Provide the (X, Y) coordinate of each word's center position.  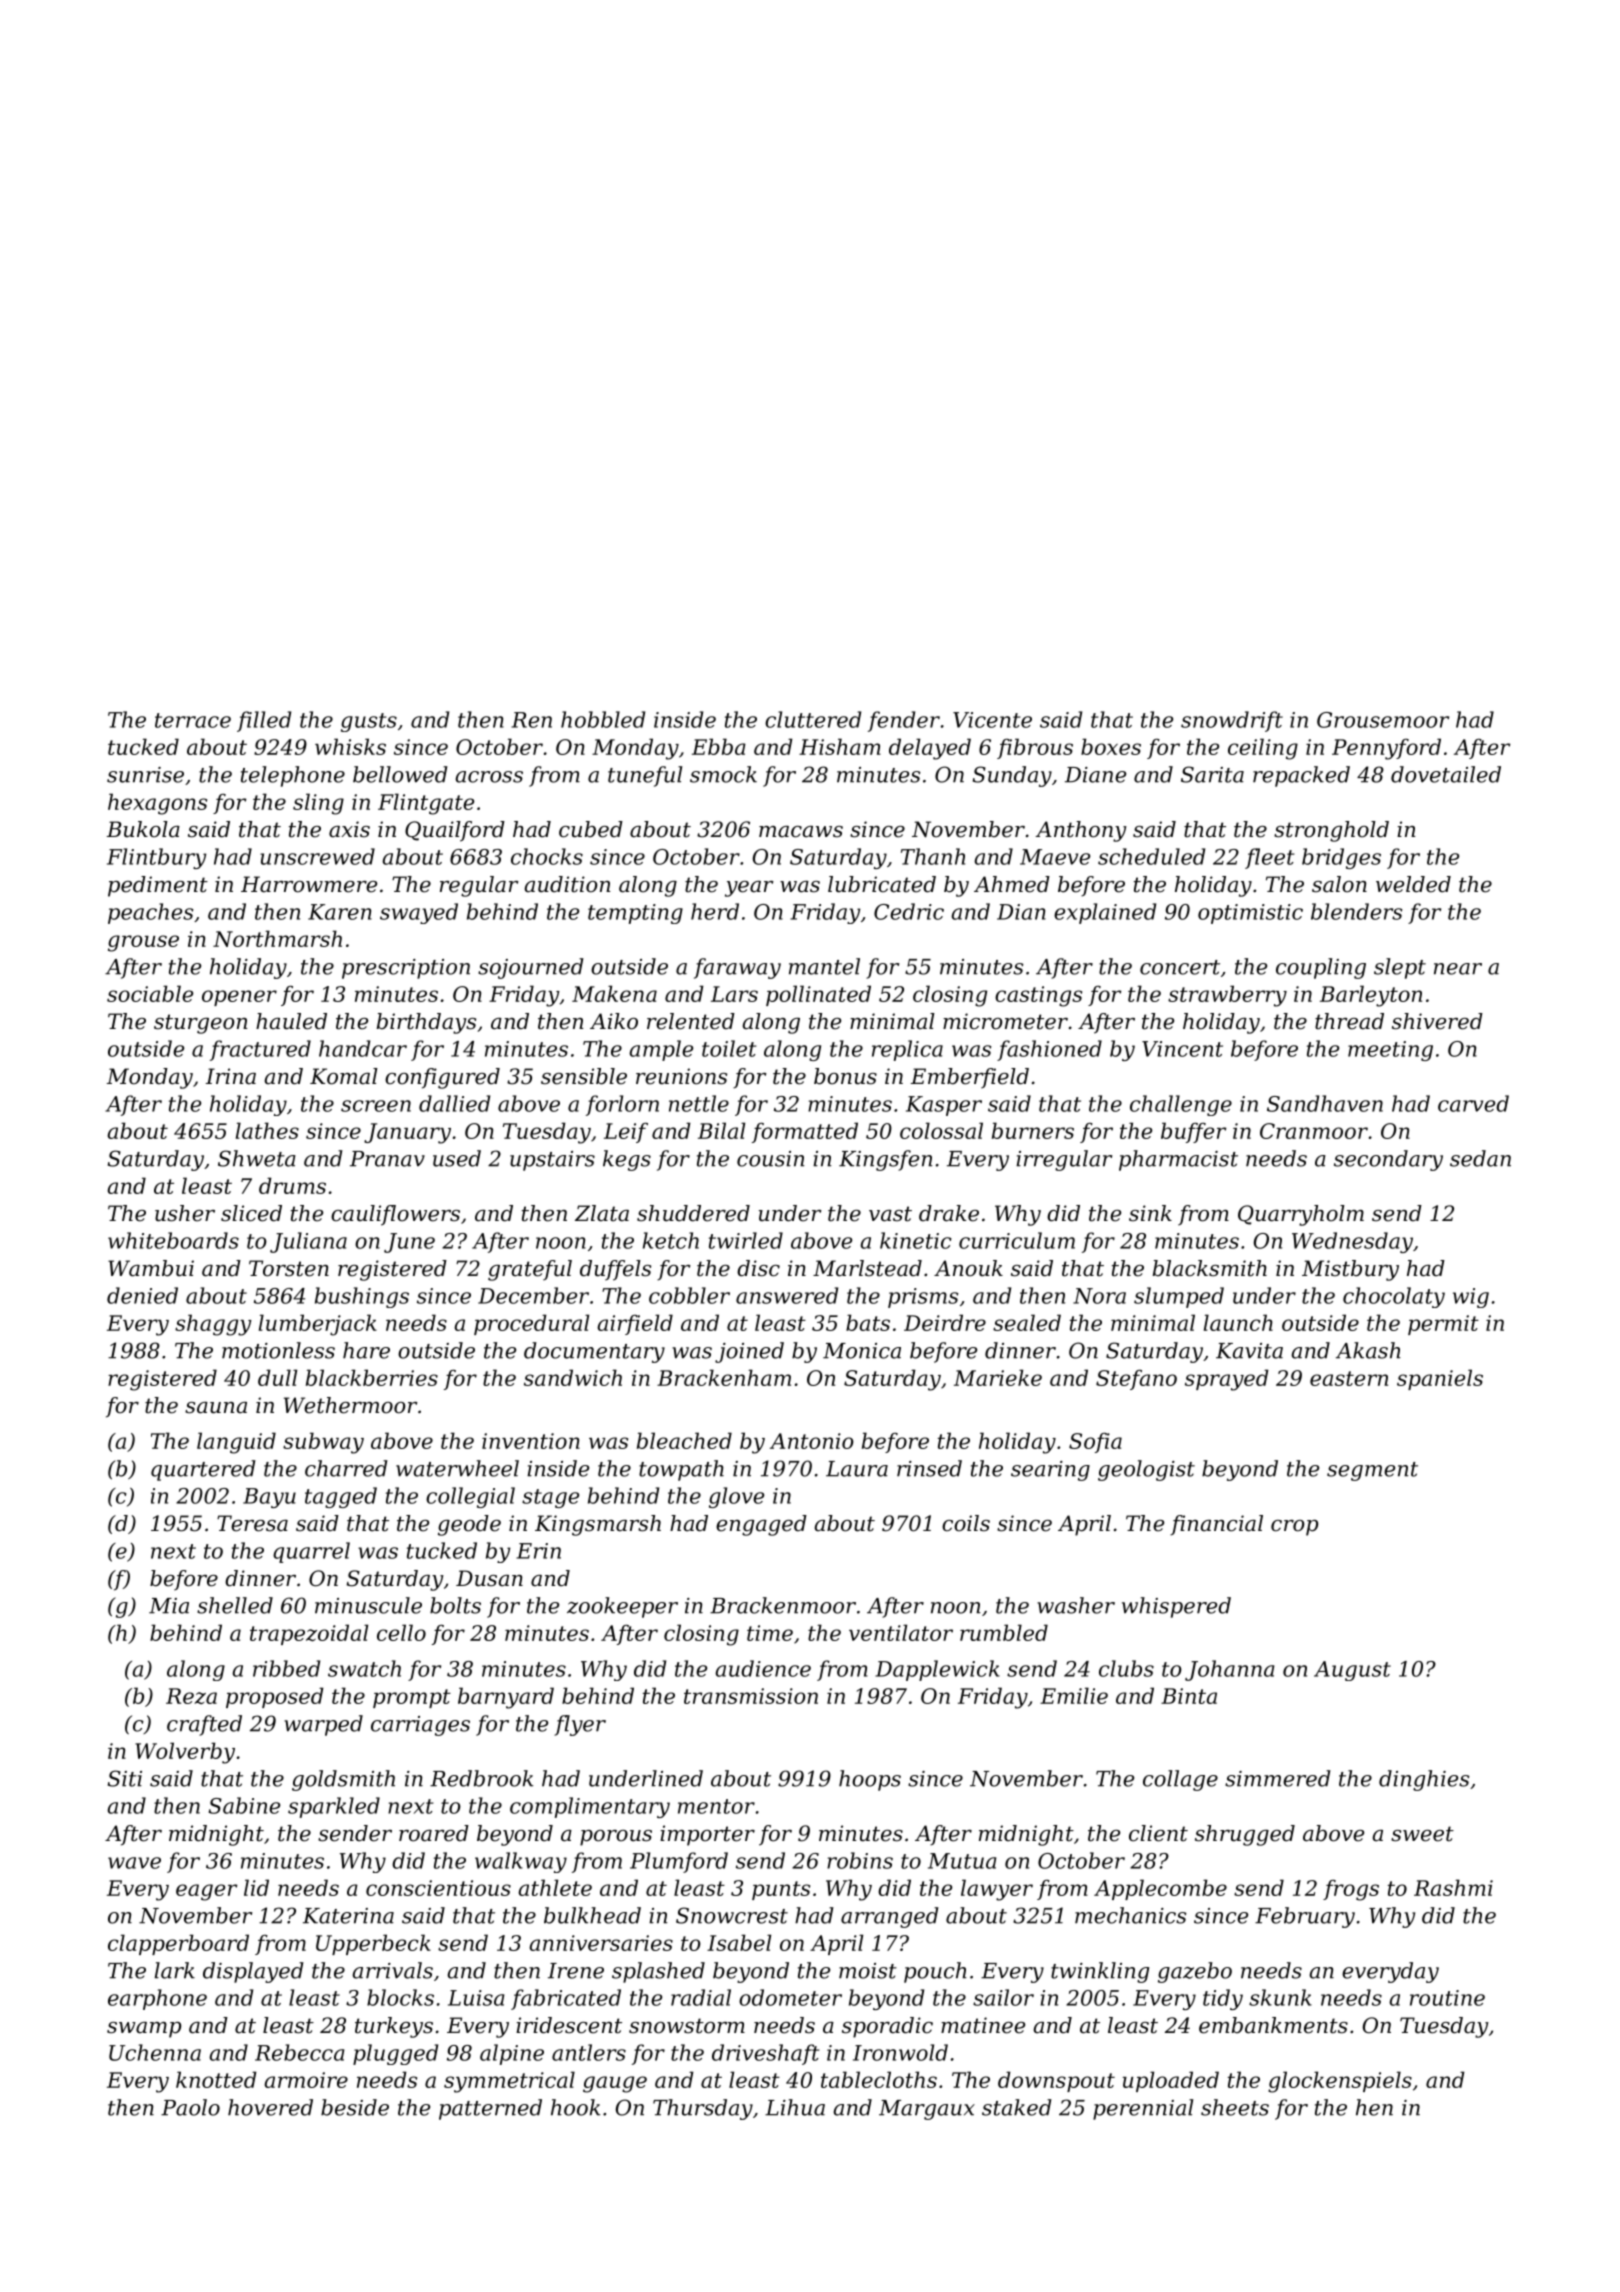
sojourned (531, 968)
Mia (169, 1606)
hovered (270, 2107)
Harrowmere (309, 884)
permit (1443, 1325)
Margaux (927, 2110)
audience (763, 1668)
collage (1180, 1780)
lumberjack (318, 1325)
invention (531, 1441)
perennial (1143, 2109)
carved (1473, 1103)
